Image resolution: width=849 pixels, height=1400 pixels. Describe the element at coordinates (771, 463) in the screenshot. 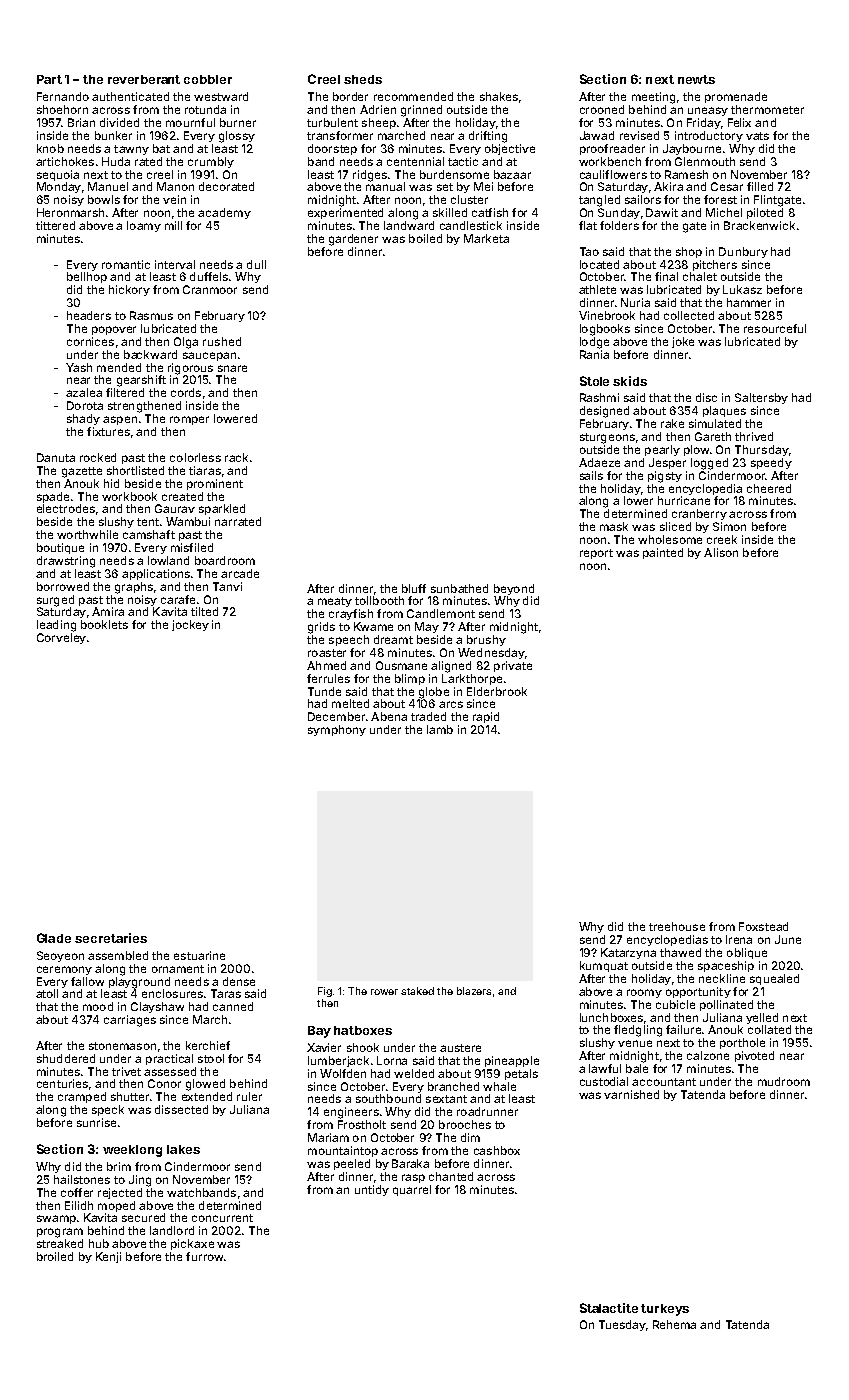

I see `speedy` at that location.
